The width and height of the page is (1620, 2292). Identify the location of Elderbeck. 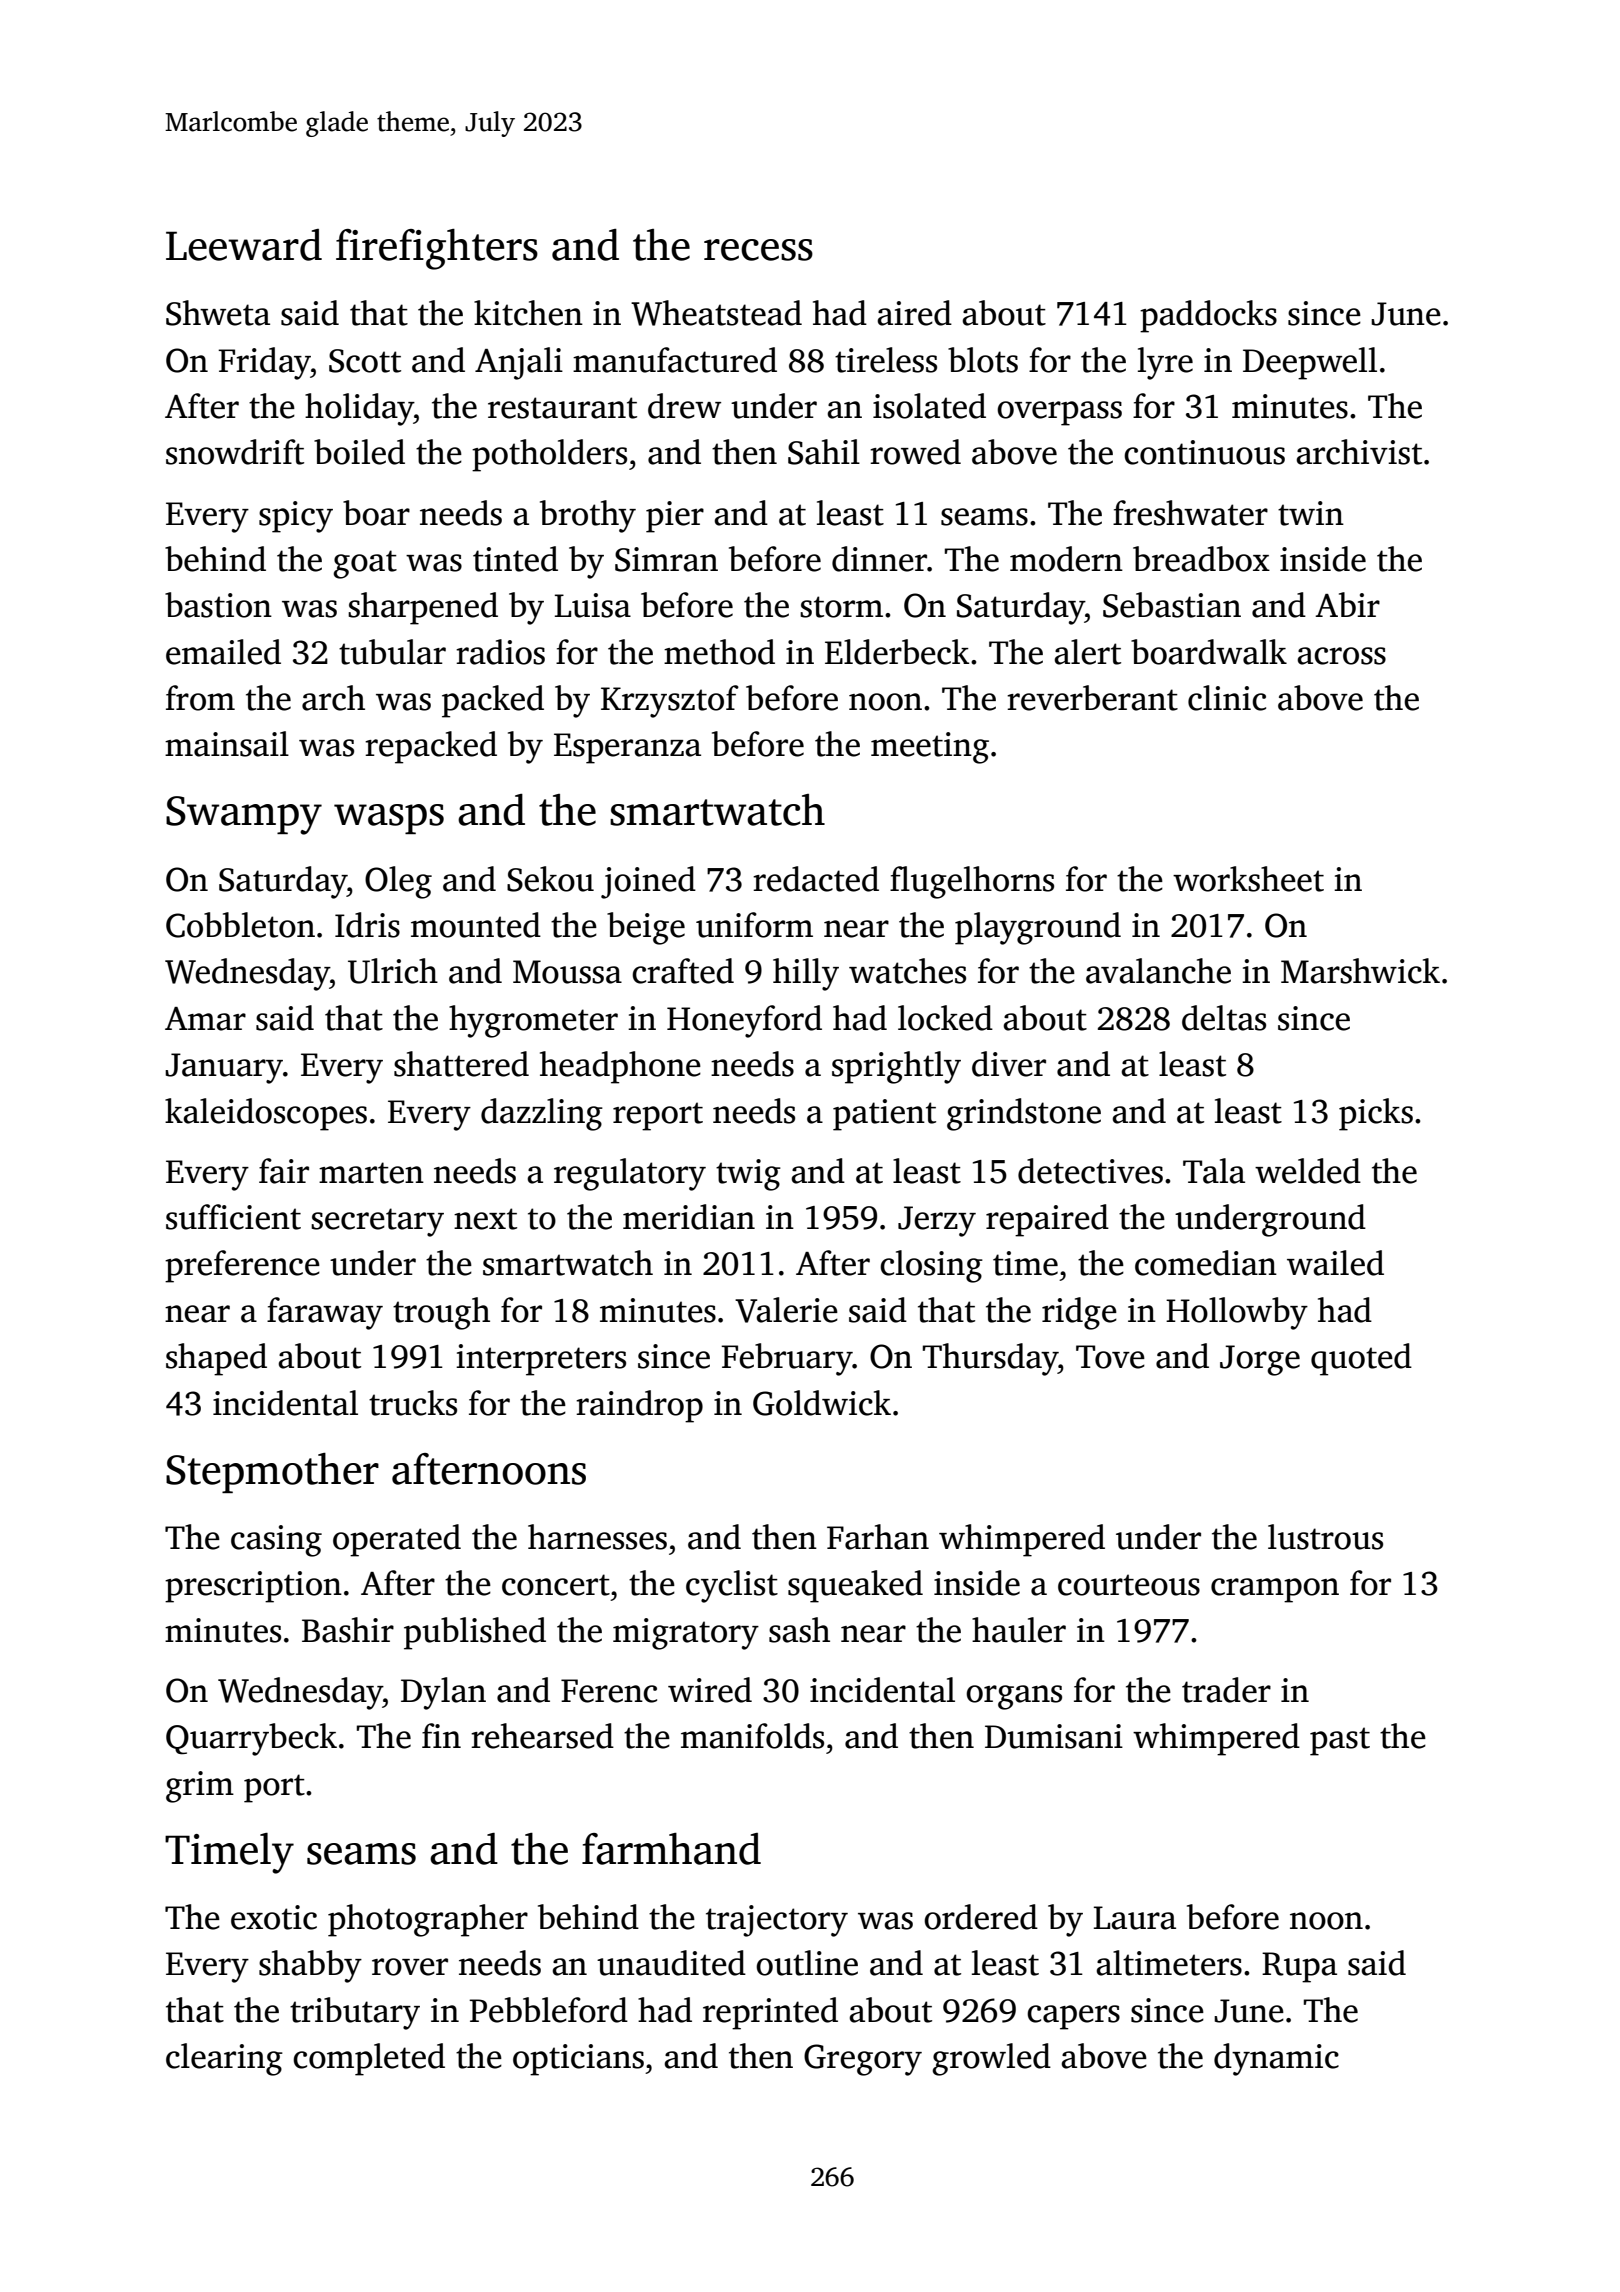
(897, 652).
